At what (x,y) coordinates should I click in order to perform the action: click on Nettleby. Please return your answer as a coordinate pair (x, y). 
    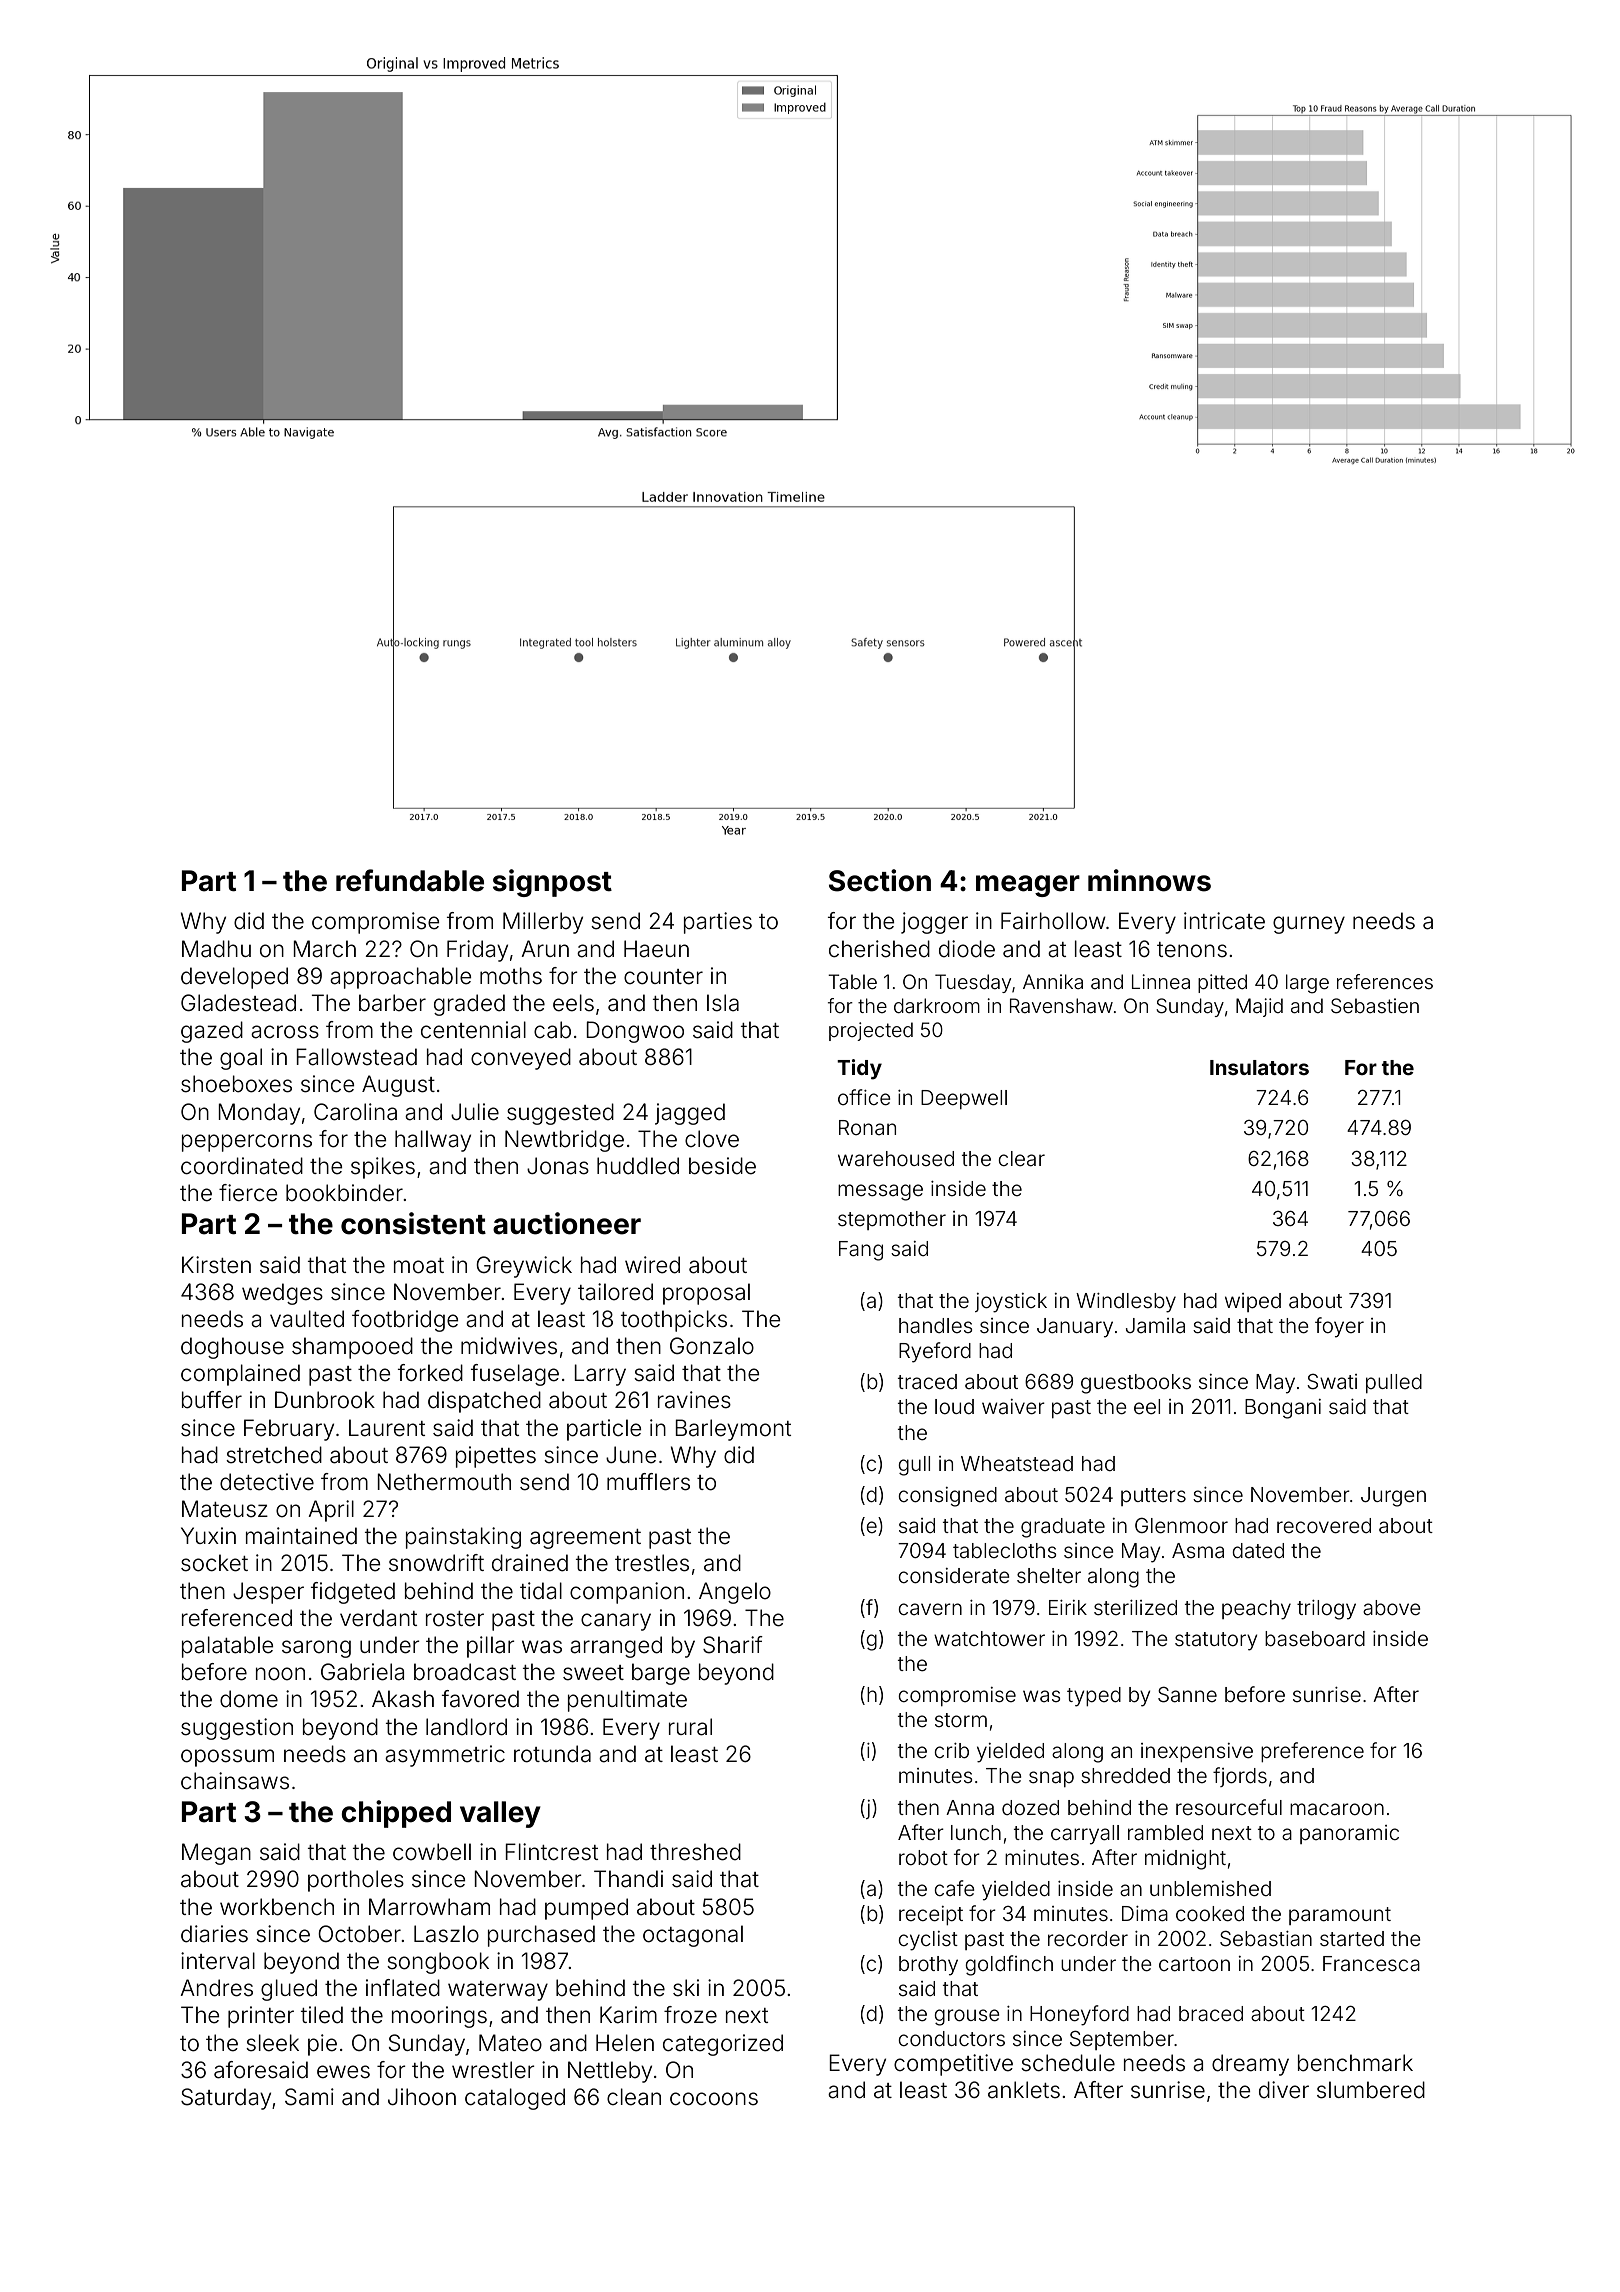
    Looking at the image, I should click on (610, 2072).
